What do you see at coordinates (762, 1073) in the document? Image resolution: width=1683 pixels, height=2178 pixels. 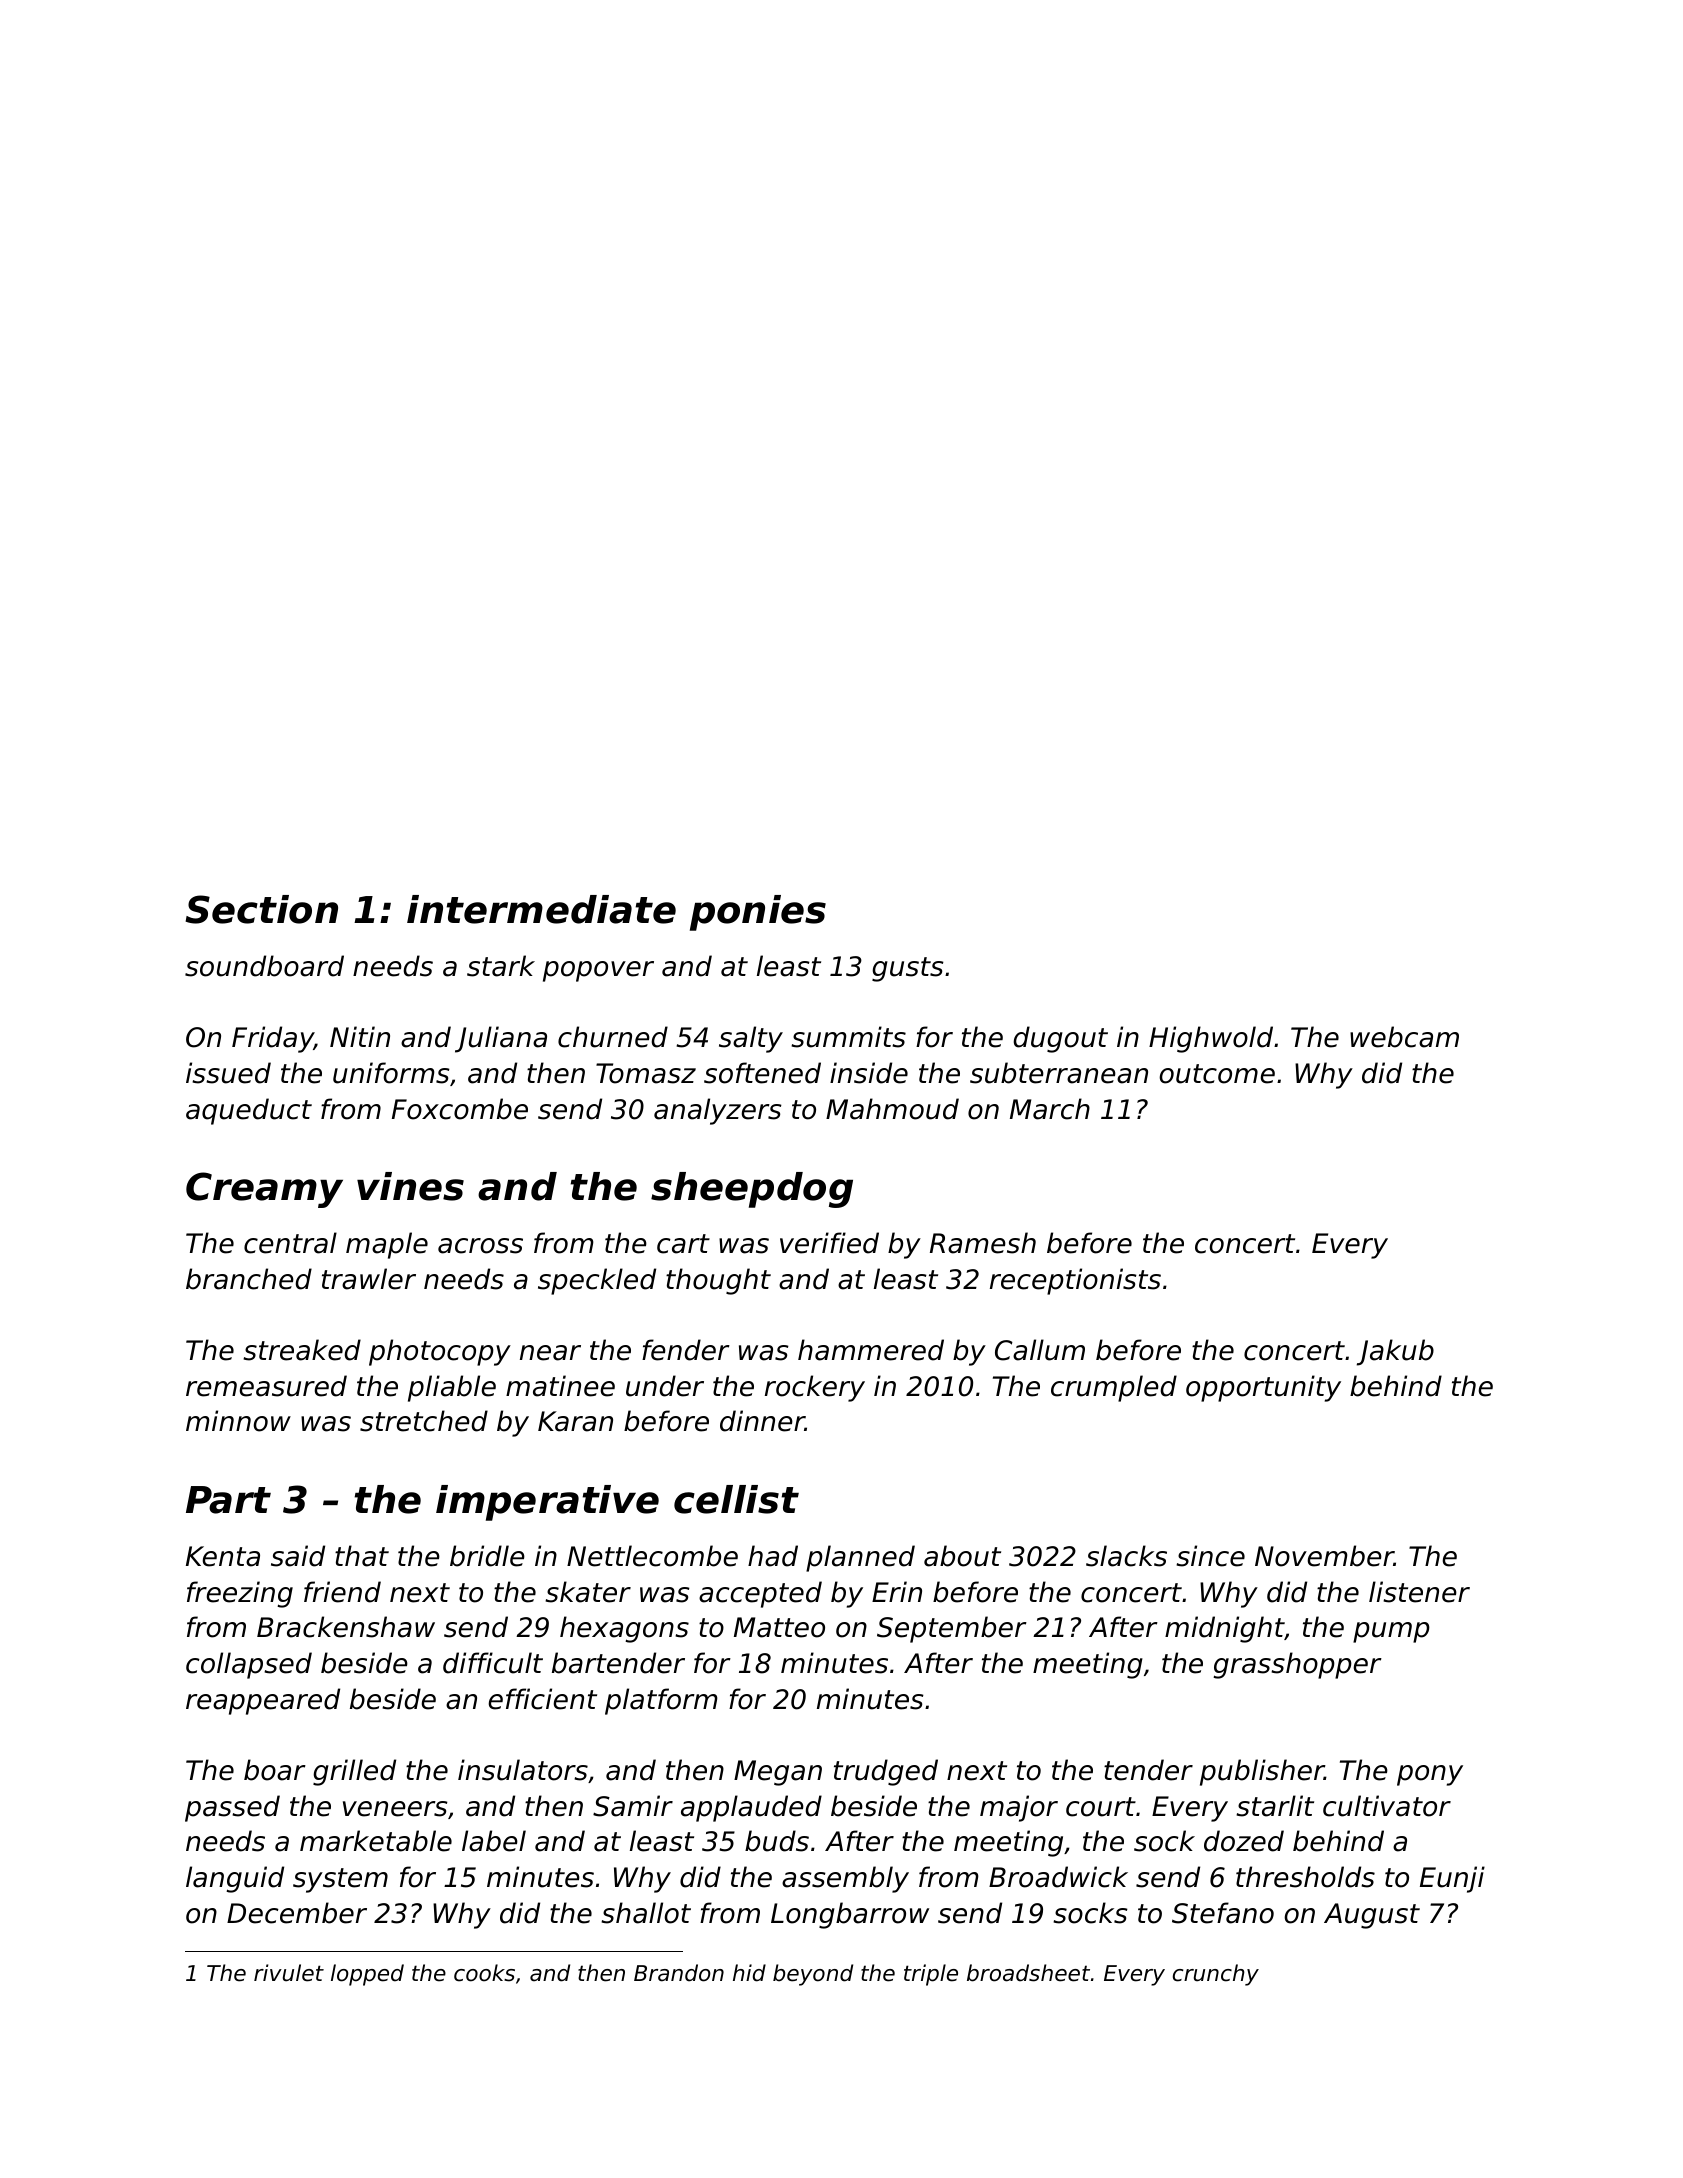 I see `softened` at bounding box center [762, 1073].
